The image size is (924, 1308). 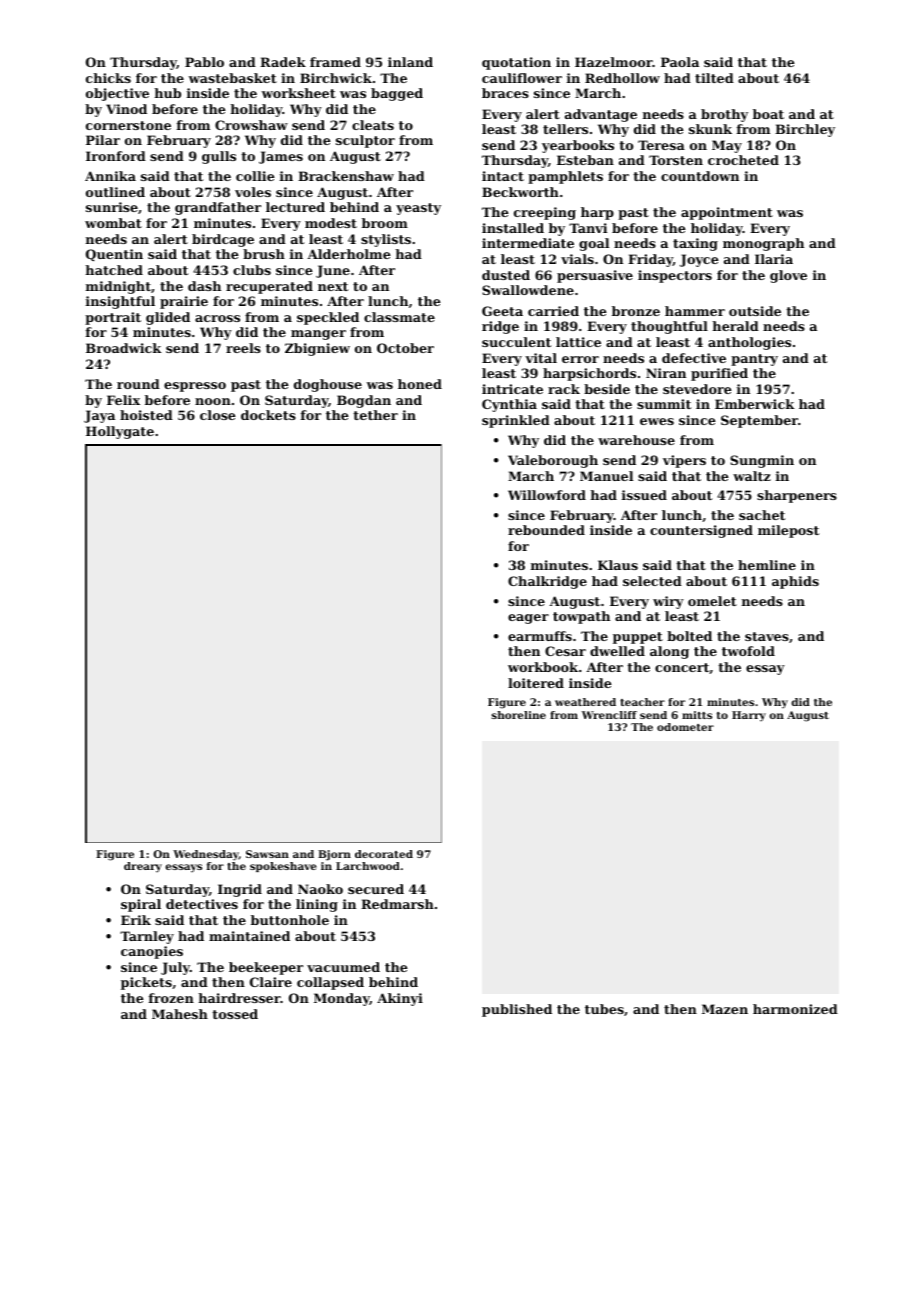 I want to click on Crowshaw, so click(x=251, y=125).
